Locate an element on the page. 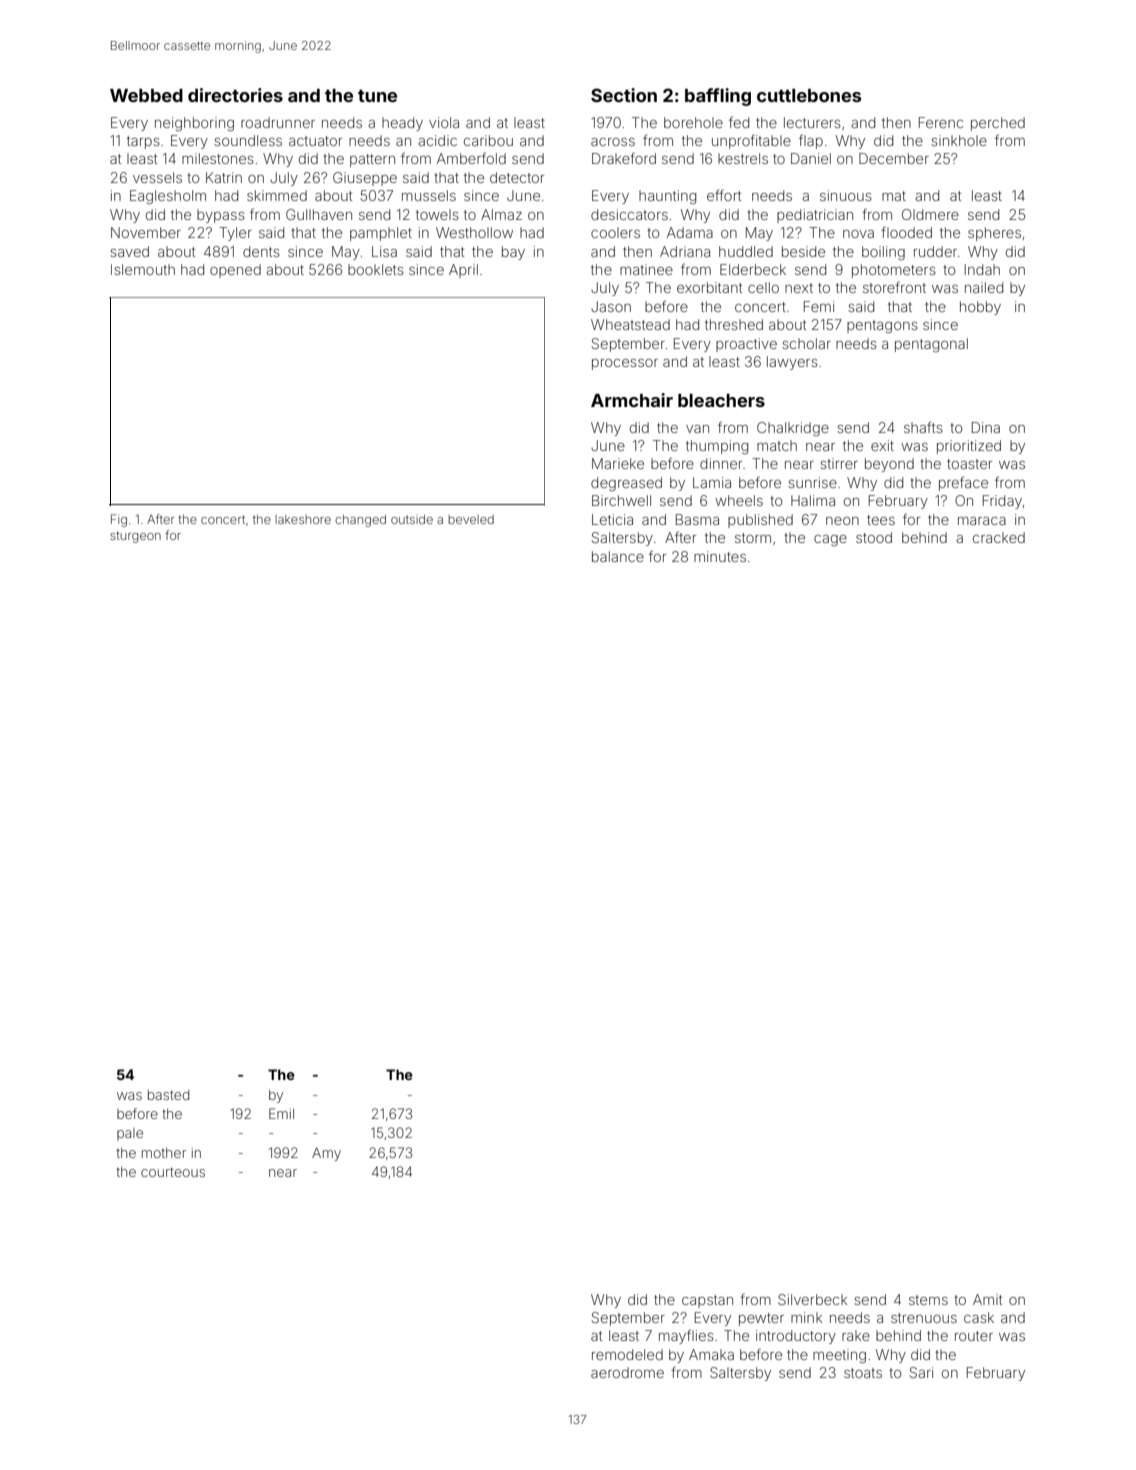 The image size is (1136, 1470). courteous is located at coordinates (173, 1172).
